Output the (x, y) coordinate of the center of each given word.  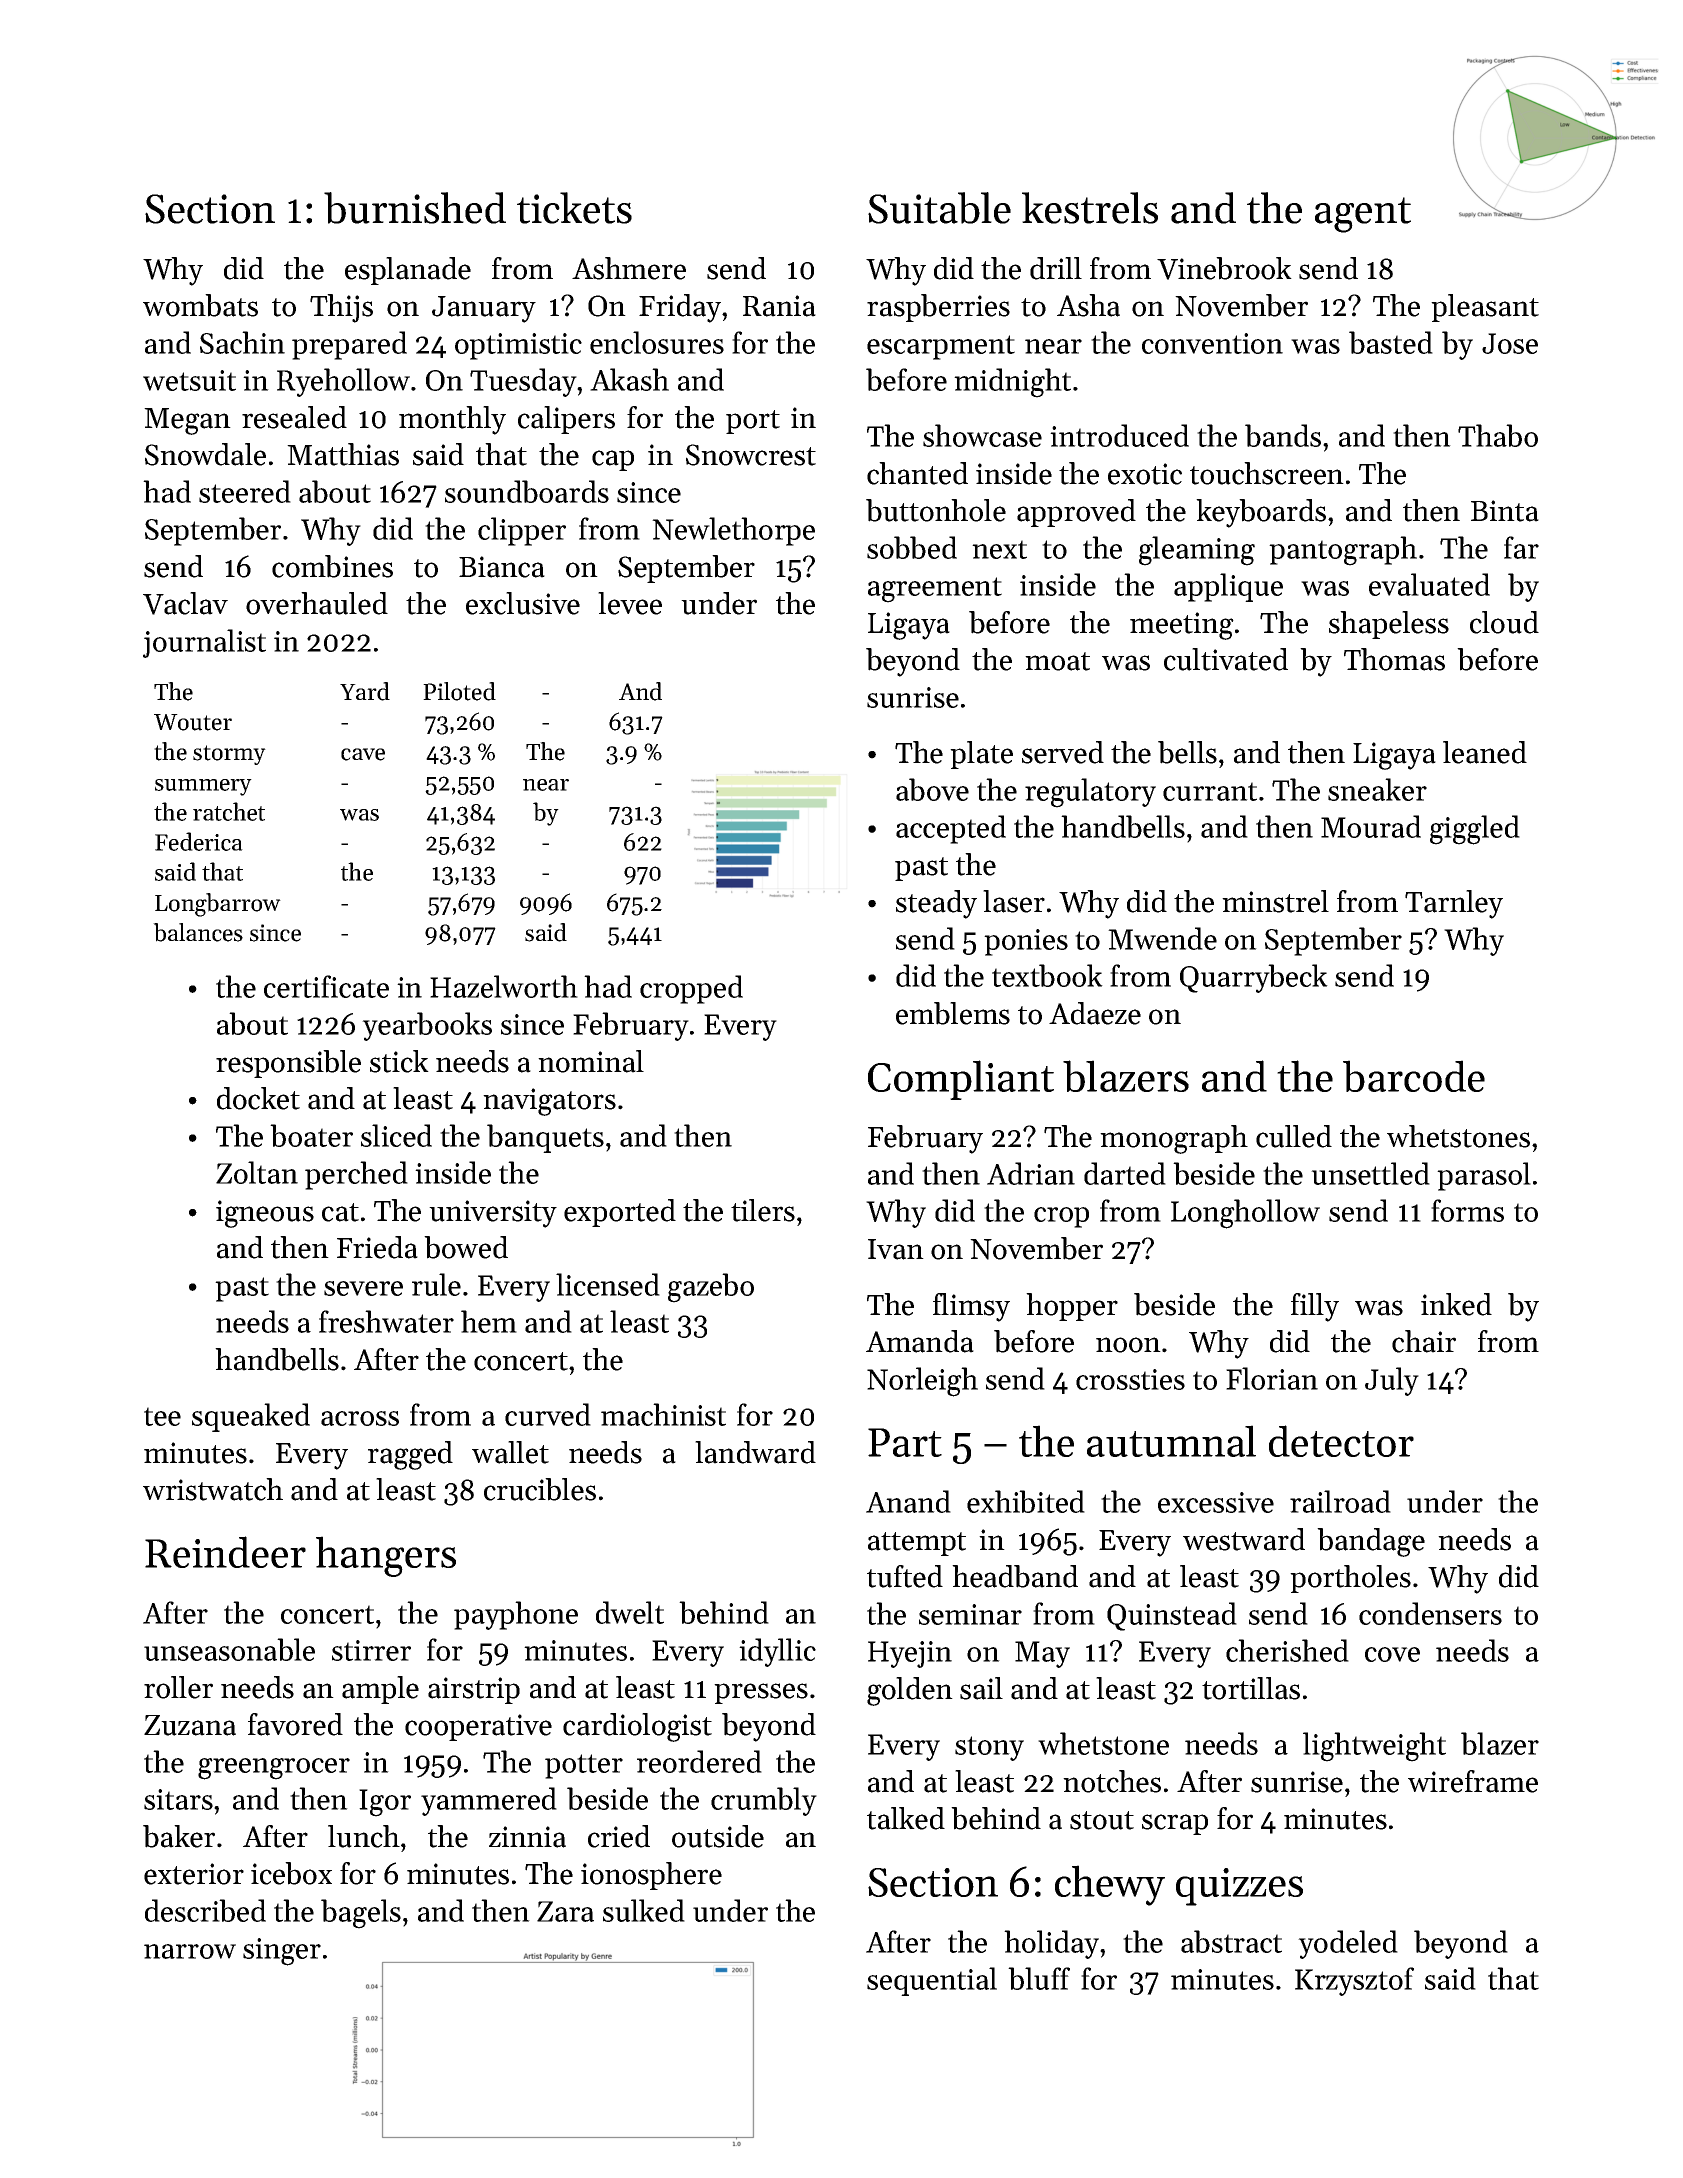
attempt (917, 1544)
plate (981, 755)
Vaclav (185, 603)
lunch (364, 1836)
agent (1363, 215)
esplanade (408, 271)
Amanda (920, 1341)
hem (489, 1321)
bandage (1371, 1542)
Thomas (1394, 659)
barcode (1414, 1076)
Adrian (1031, 1173)
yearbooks (427, 1026)
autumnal (1171, 1441)
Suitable (939, 208)
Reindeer (225, 1552)
